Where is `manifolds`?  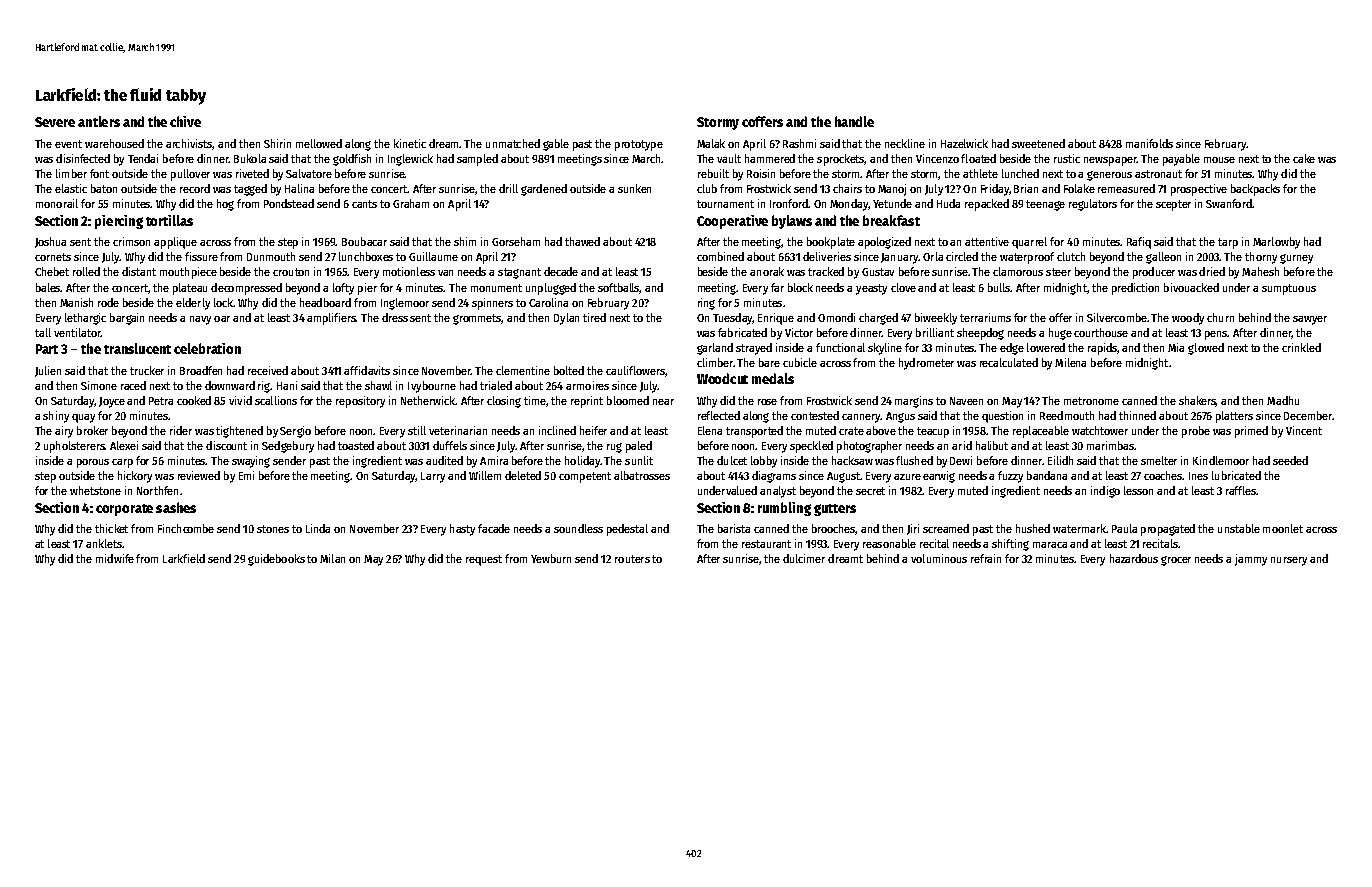
manifolds is located at coordinates (1149, 143).
